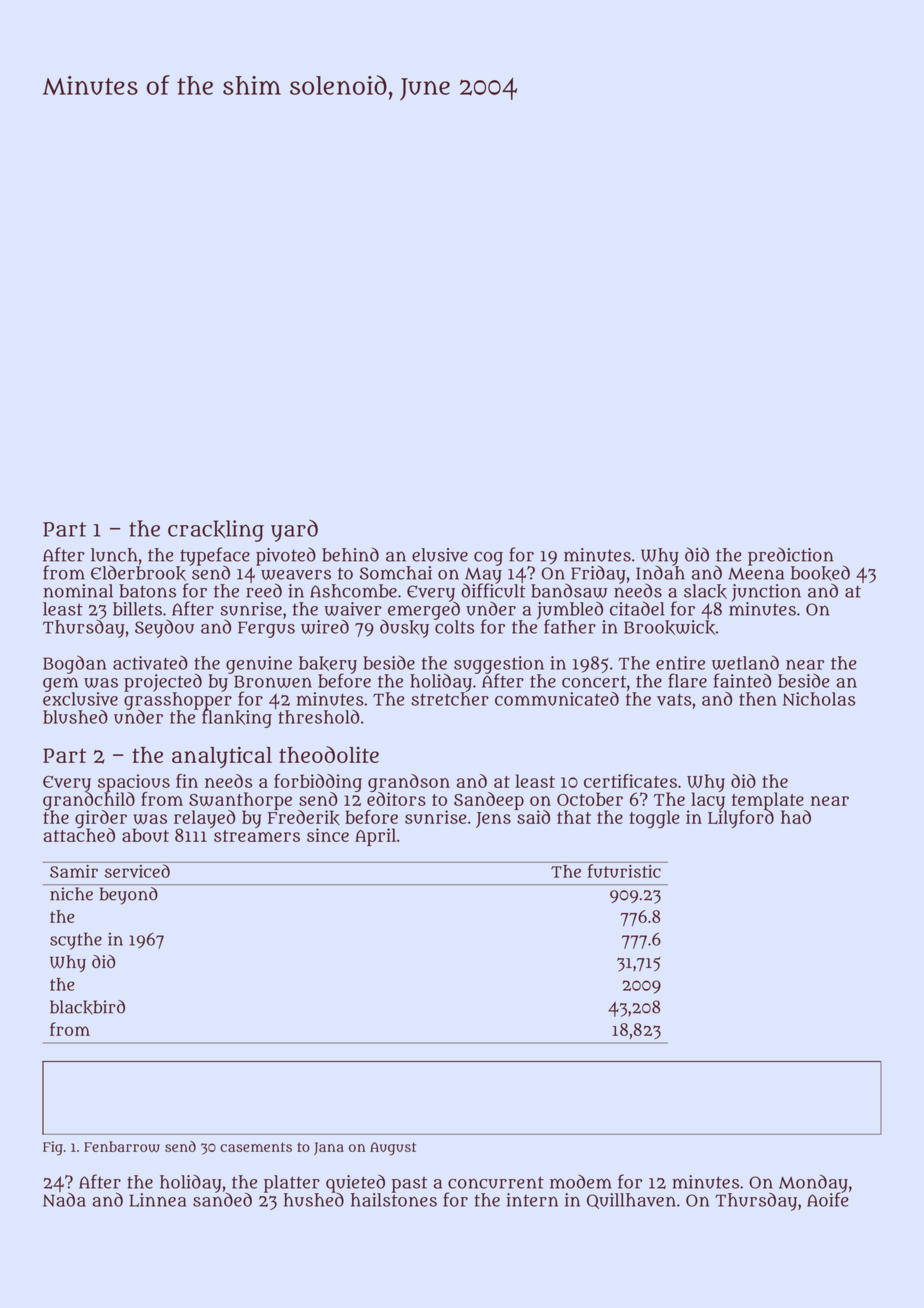  Describe the element at coordinates (489, 801) in the page. I see `Sandeep` at that location.
